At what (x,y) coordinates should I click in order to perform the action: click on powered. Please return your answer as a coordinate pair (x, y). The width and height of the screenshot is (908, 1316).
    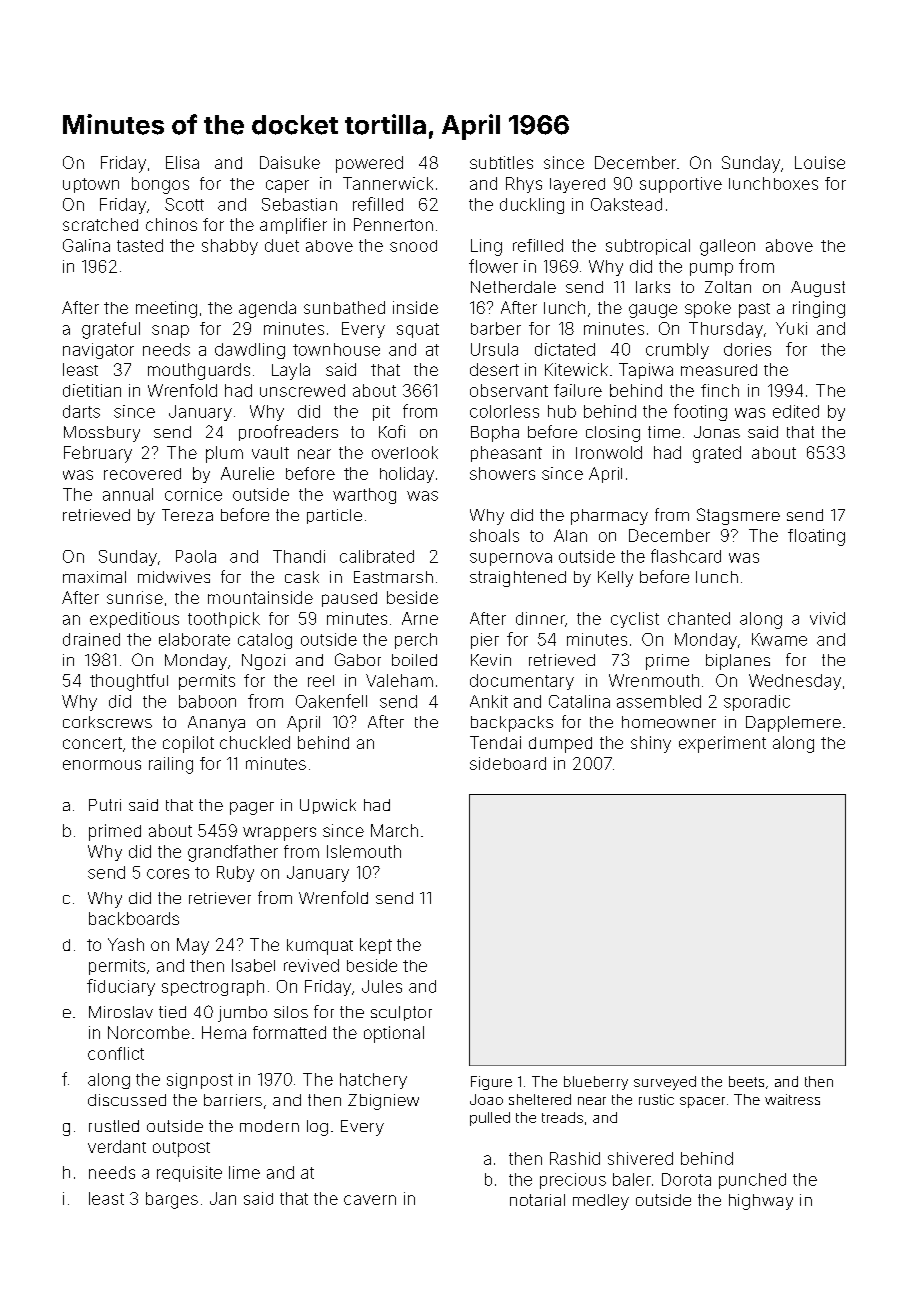
    Looking at the image, I should click on (369, 164).
